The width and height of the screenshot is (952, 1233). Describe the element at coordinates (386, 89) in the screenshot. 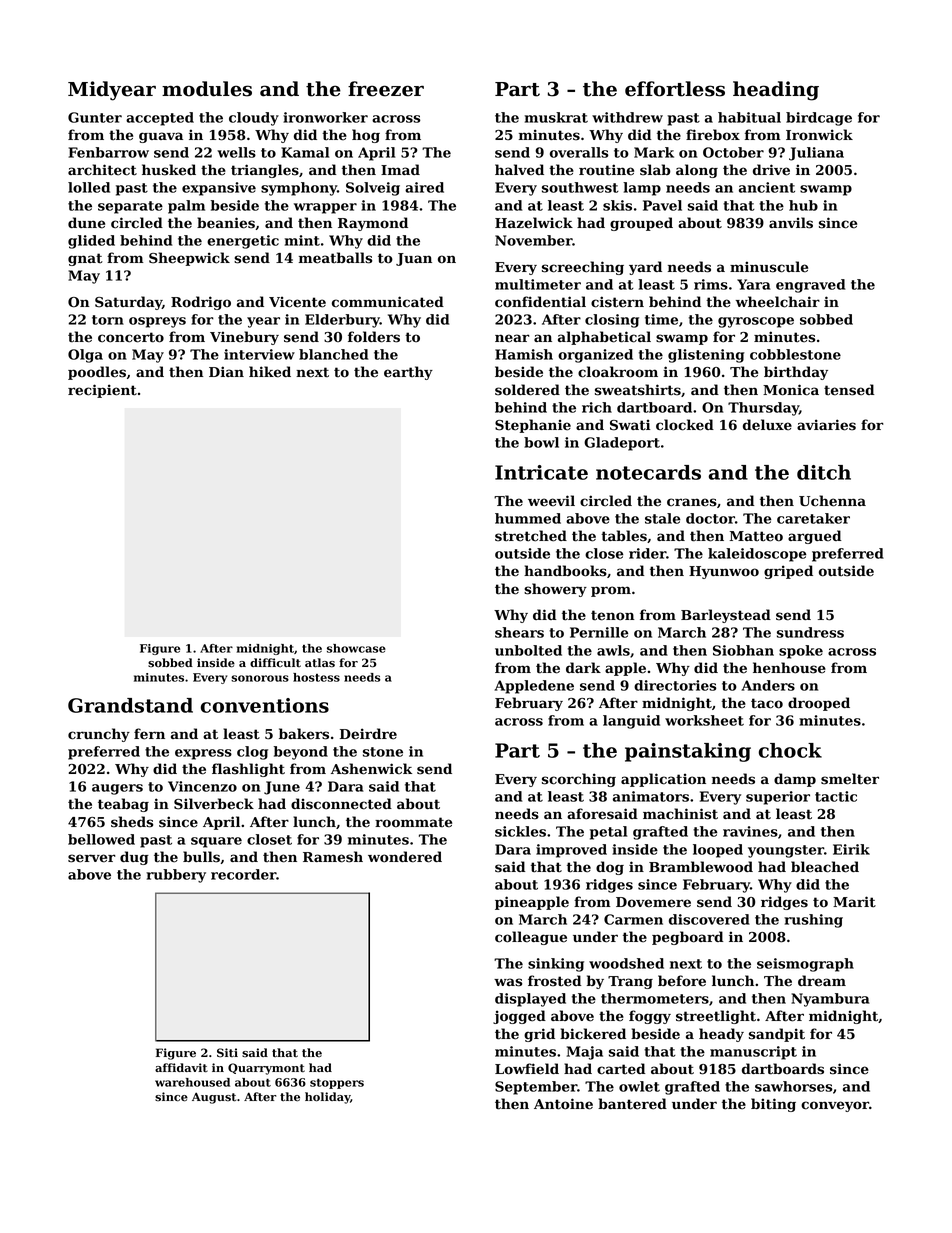

I see `freezer` at that location.
